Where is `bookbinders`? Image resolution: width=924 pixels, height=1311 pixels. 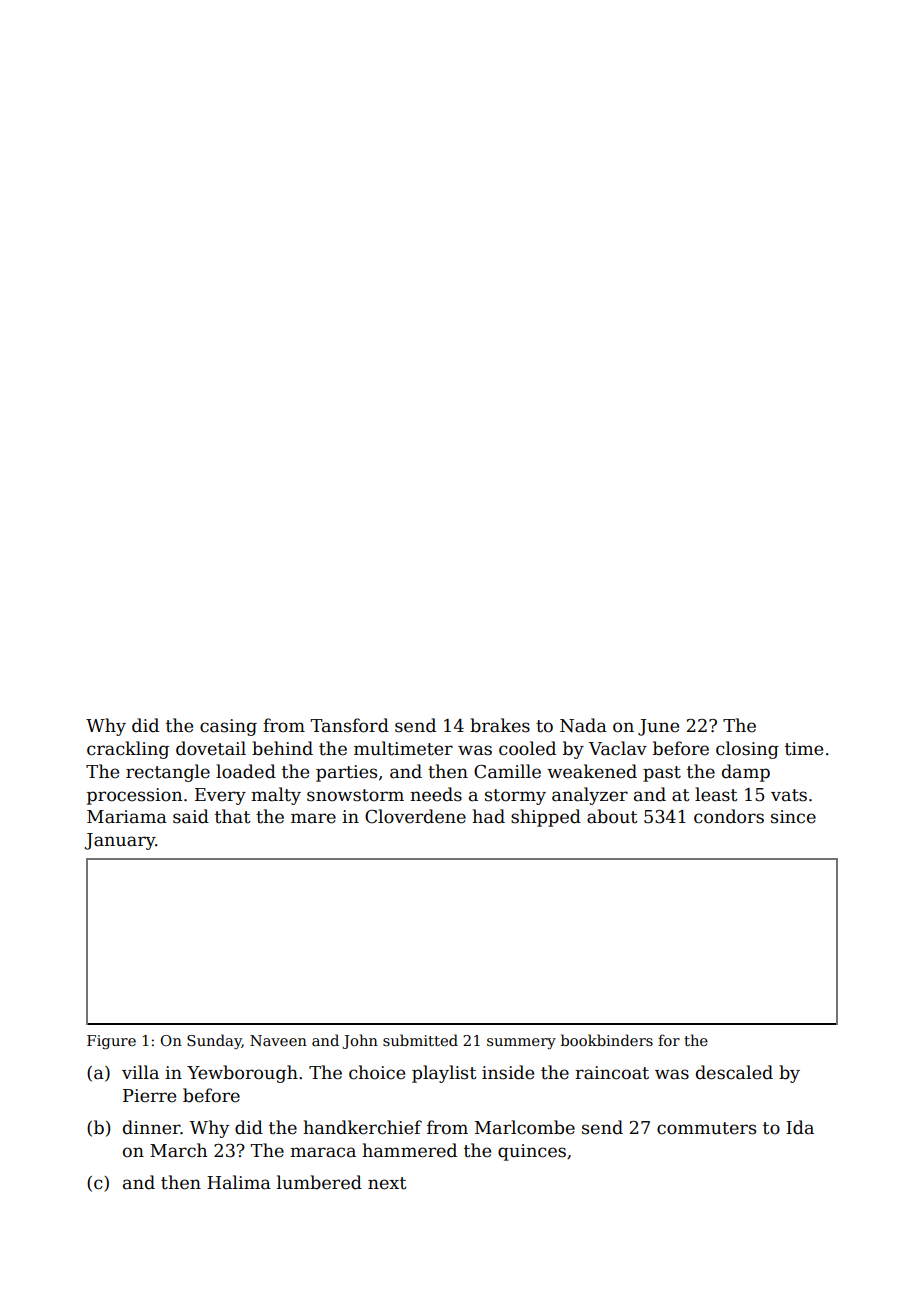 bookbinders is located at coordinates (607, 1040).
